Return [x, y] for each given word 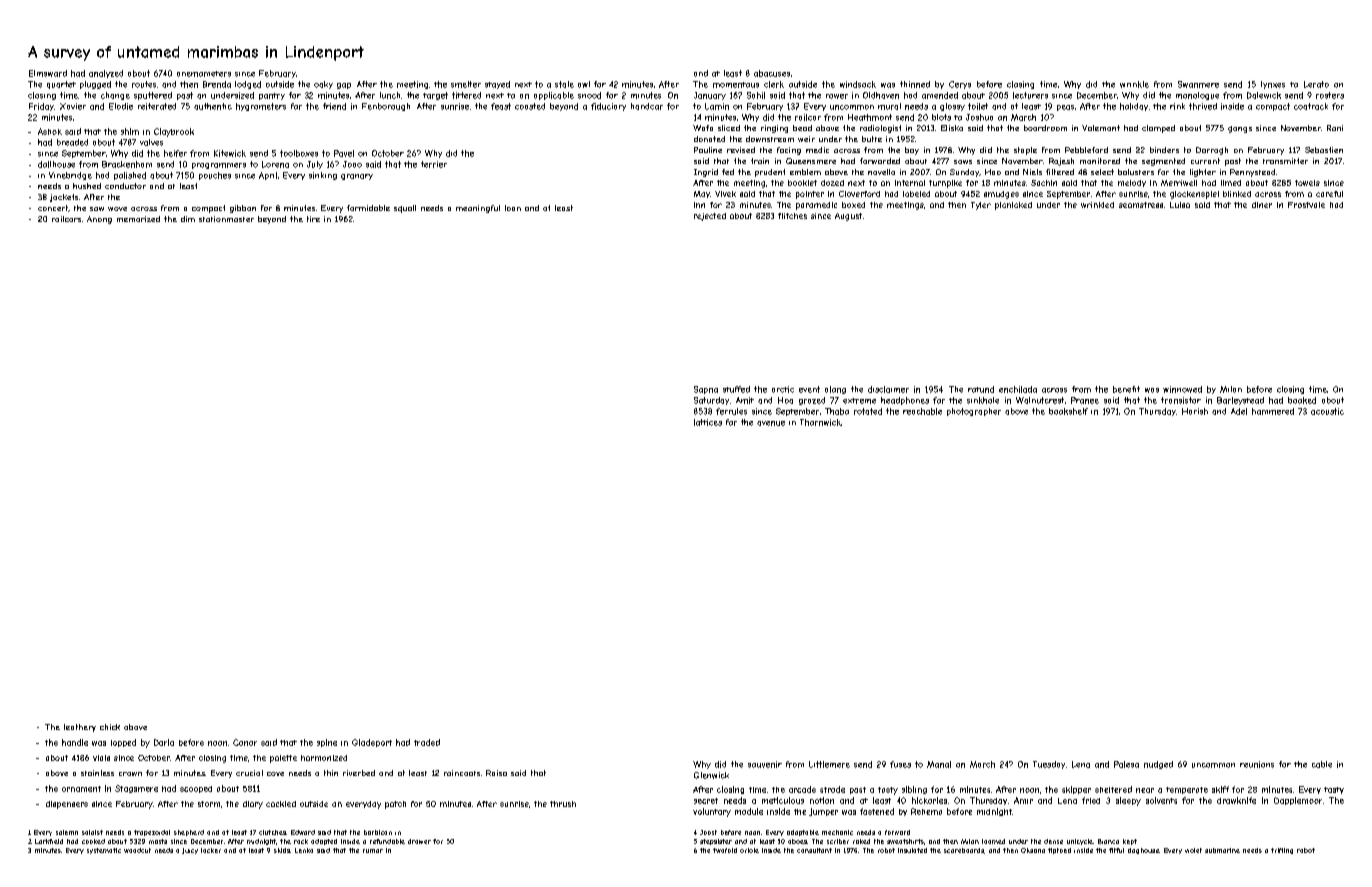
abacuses [772, 73]
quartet [61, 85]
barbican [378, 832]
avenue [771, 423]
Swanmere [1198, 84]
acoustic [1327, 411]
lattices [708, 422]
